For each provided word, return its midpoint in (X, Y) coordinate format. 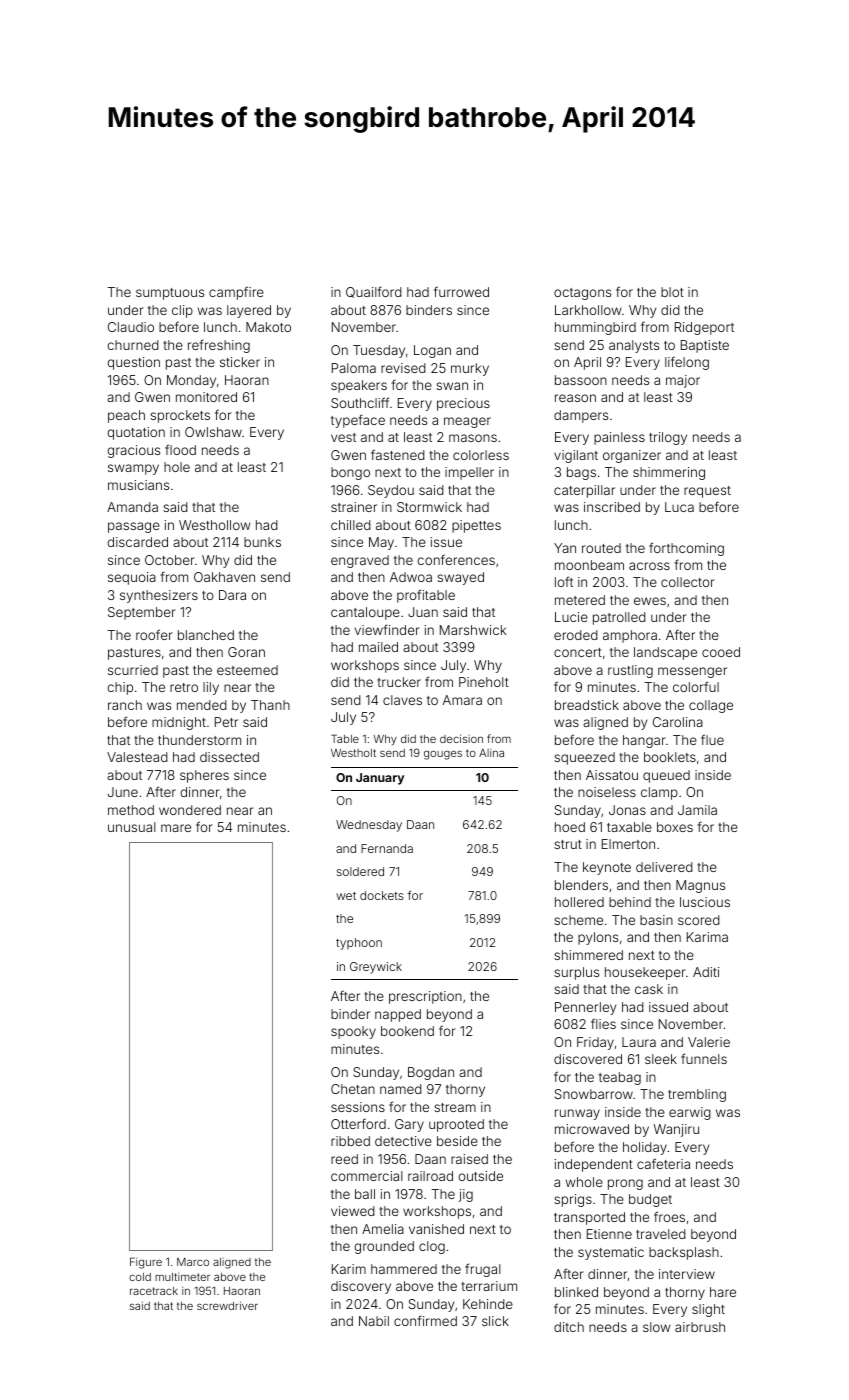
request (707, 492)
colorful (696, 686)
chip (120, 688)
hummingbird (595, 328)
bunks (262, 542)
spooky (353, 1032)
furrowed (461, 292)
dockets (382, 895)
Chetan (353, 1089)
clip (182, 311)
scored (699, 920)
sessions (358, 1107)
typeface (358, 421)
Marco (193, 1262)
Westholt (353, 753)
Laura (639, 1042)
